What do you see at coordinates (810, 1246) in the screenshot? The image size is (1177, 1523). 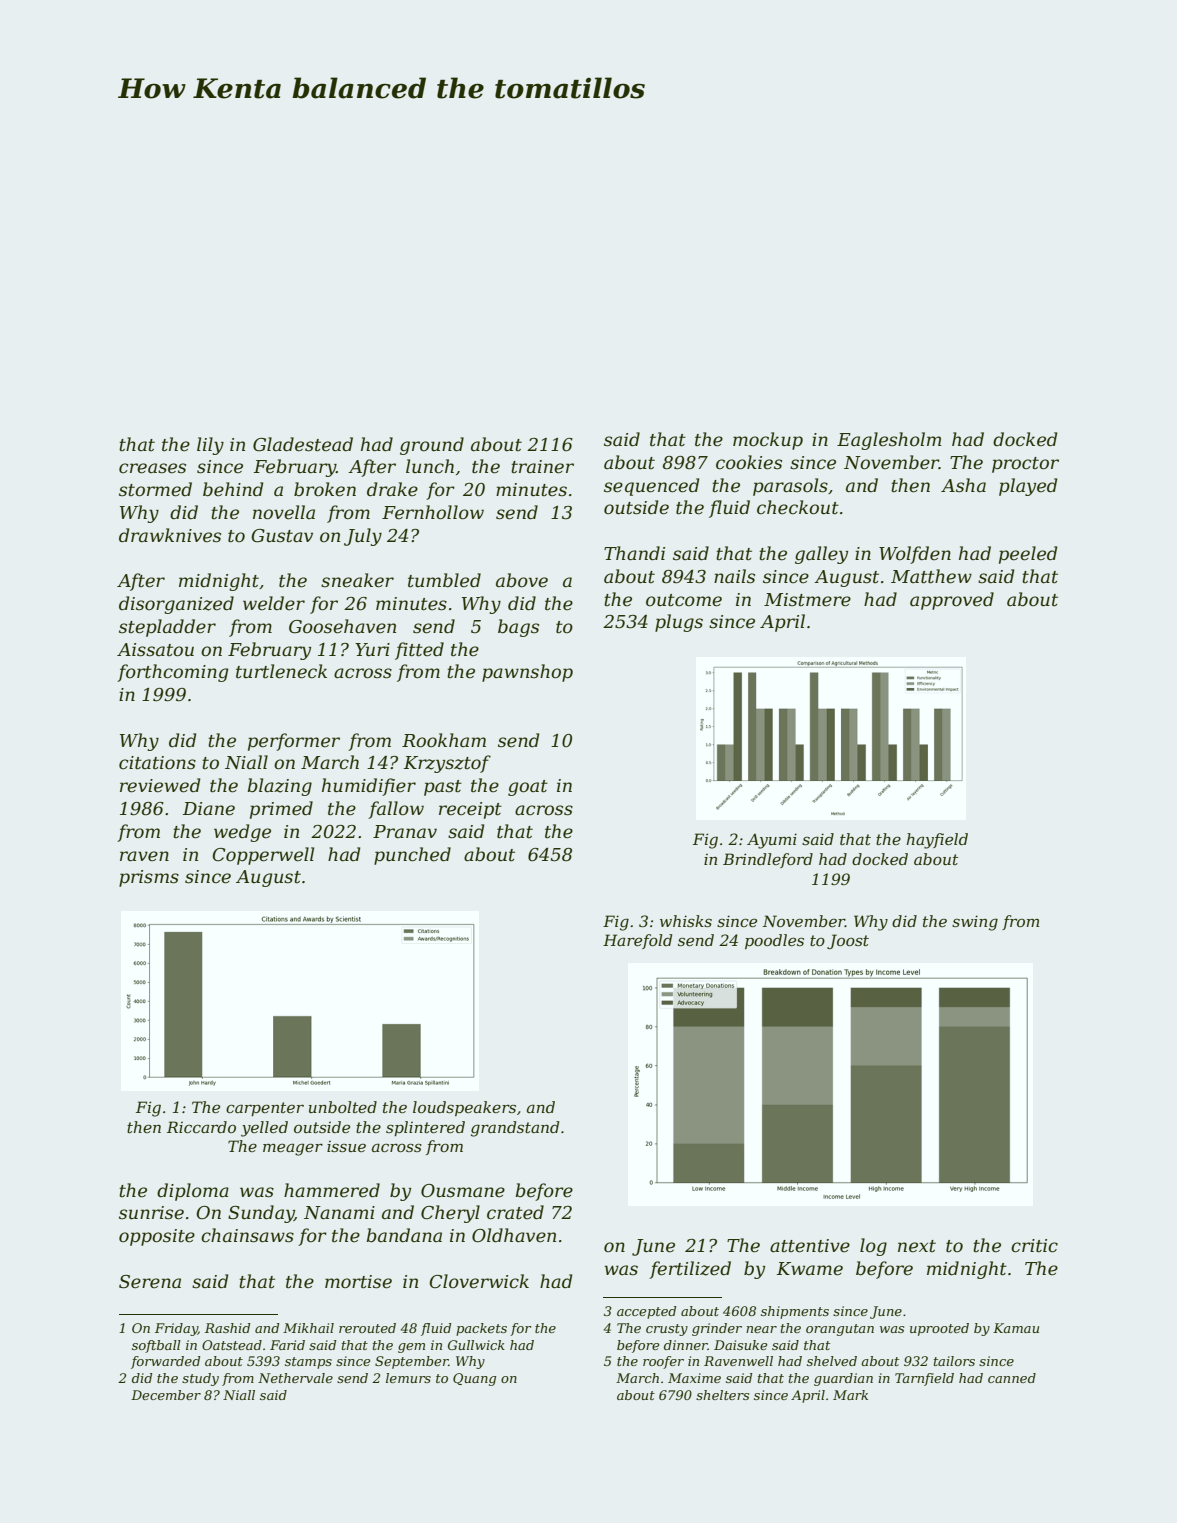 I see `attentive` at bounding box center [810, 1246].
